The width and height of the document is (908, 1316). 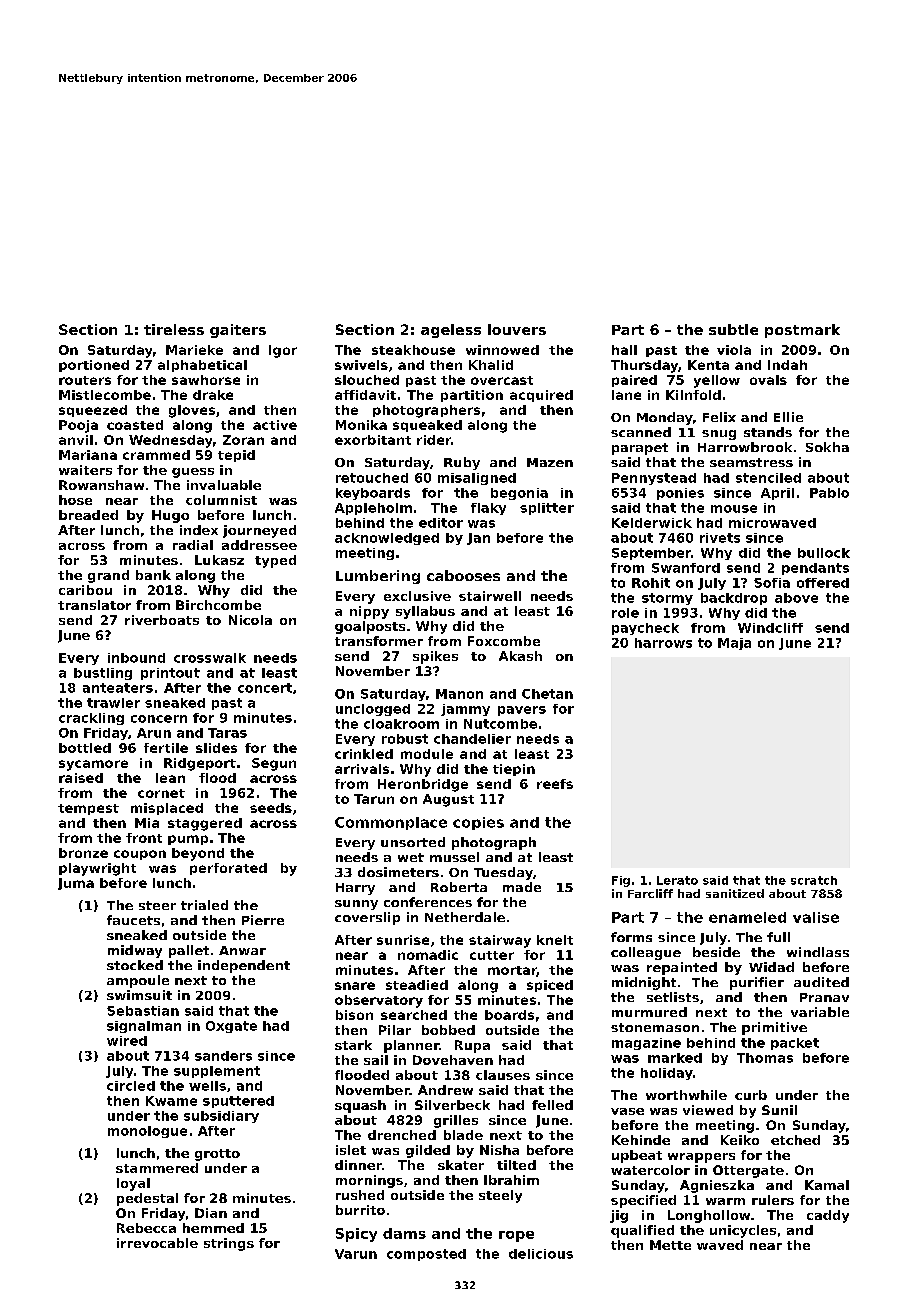 I want to click on scratch, so click(x=814, y=880).
